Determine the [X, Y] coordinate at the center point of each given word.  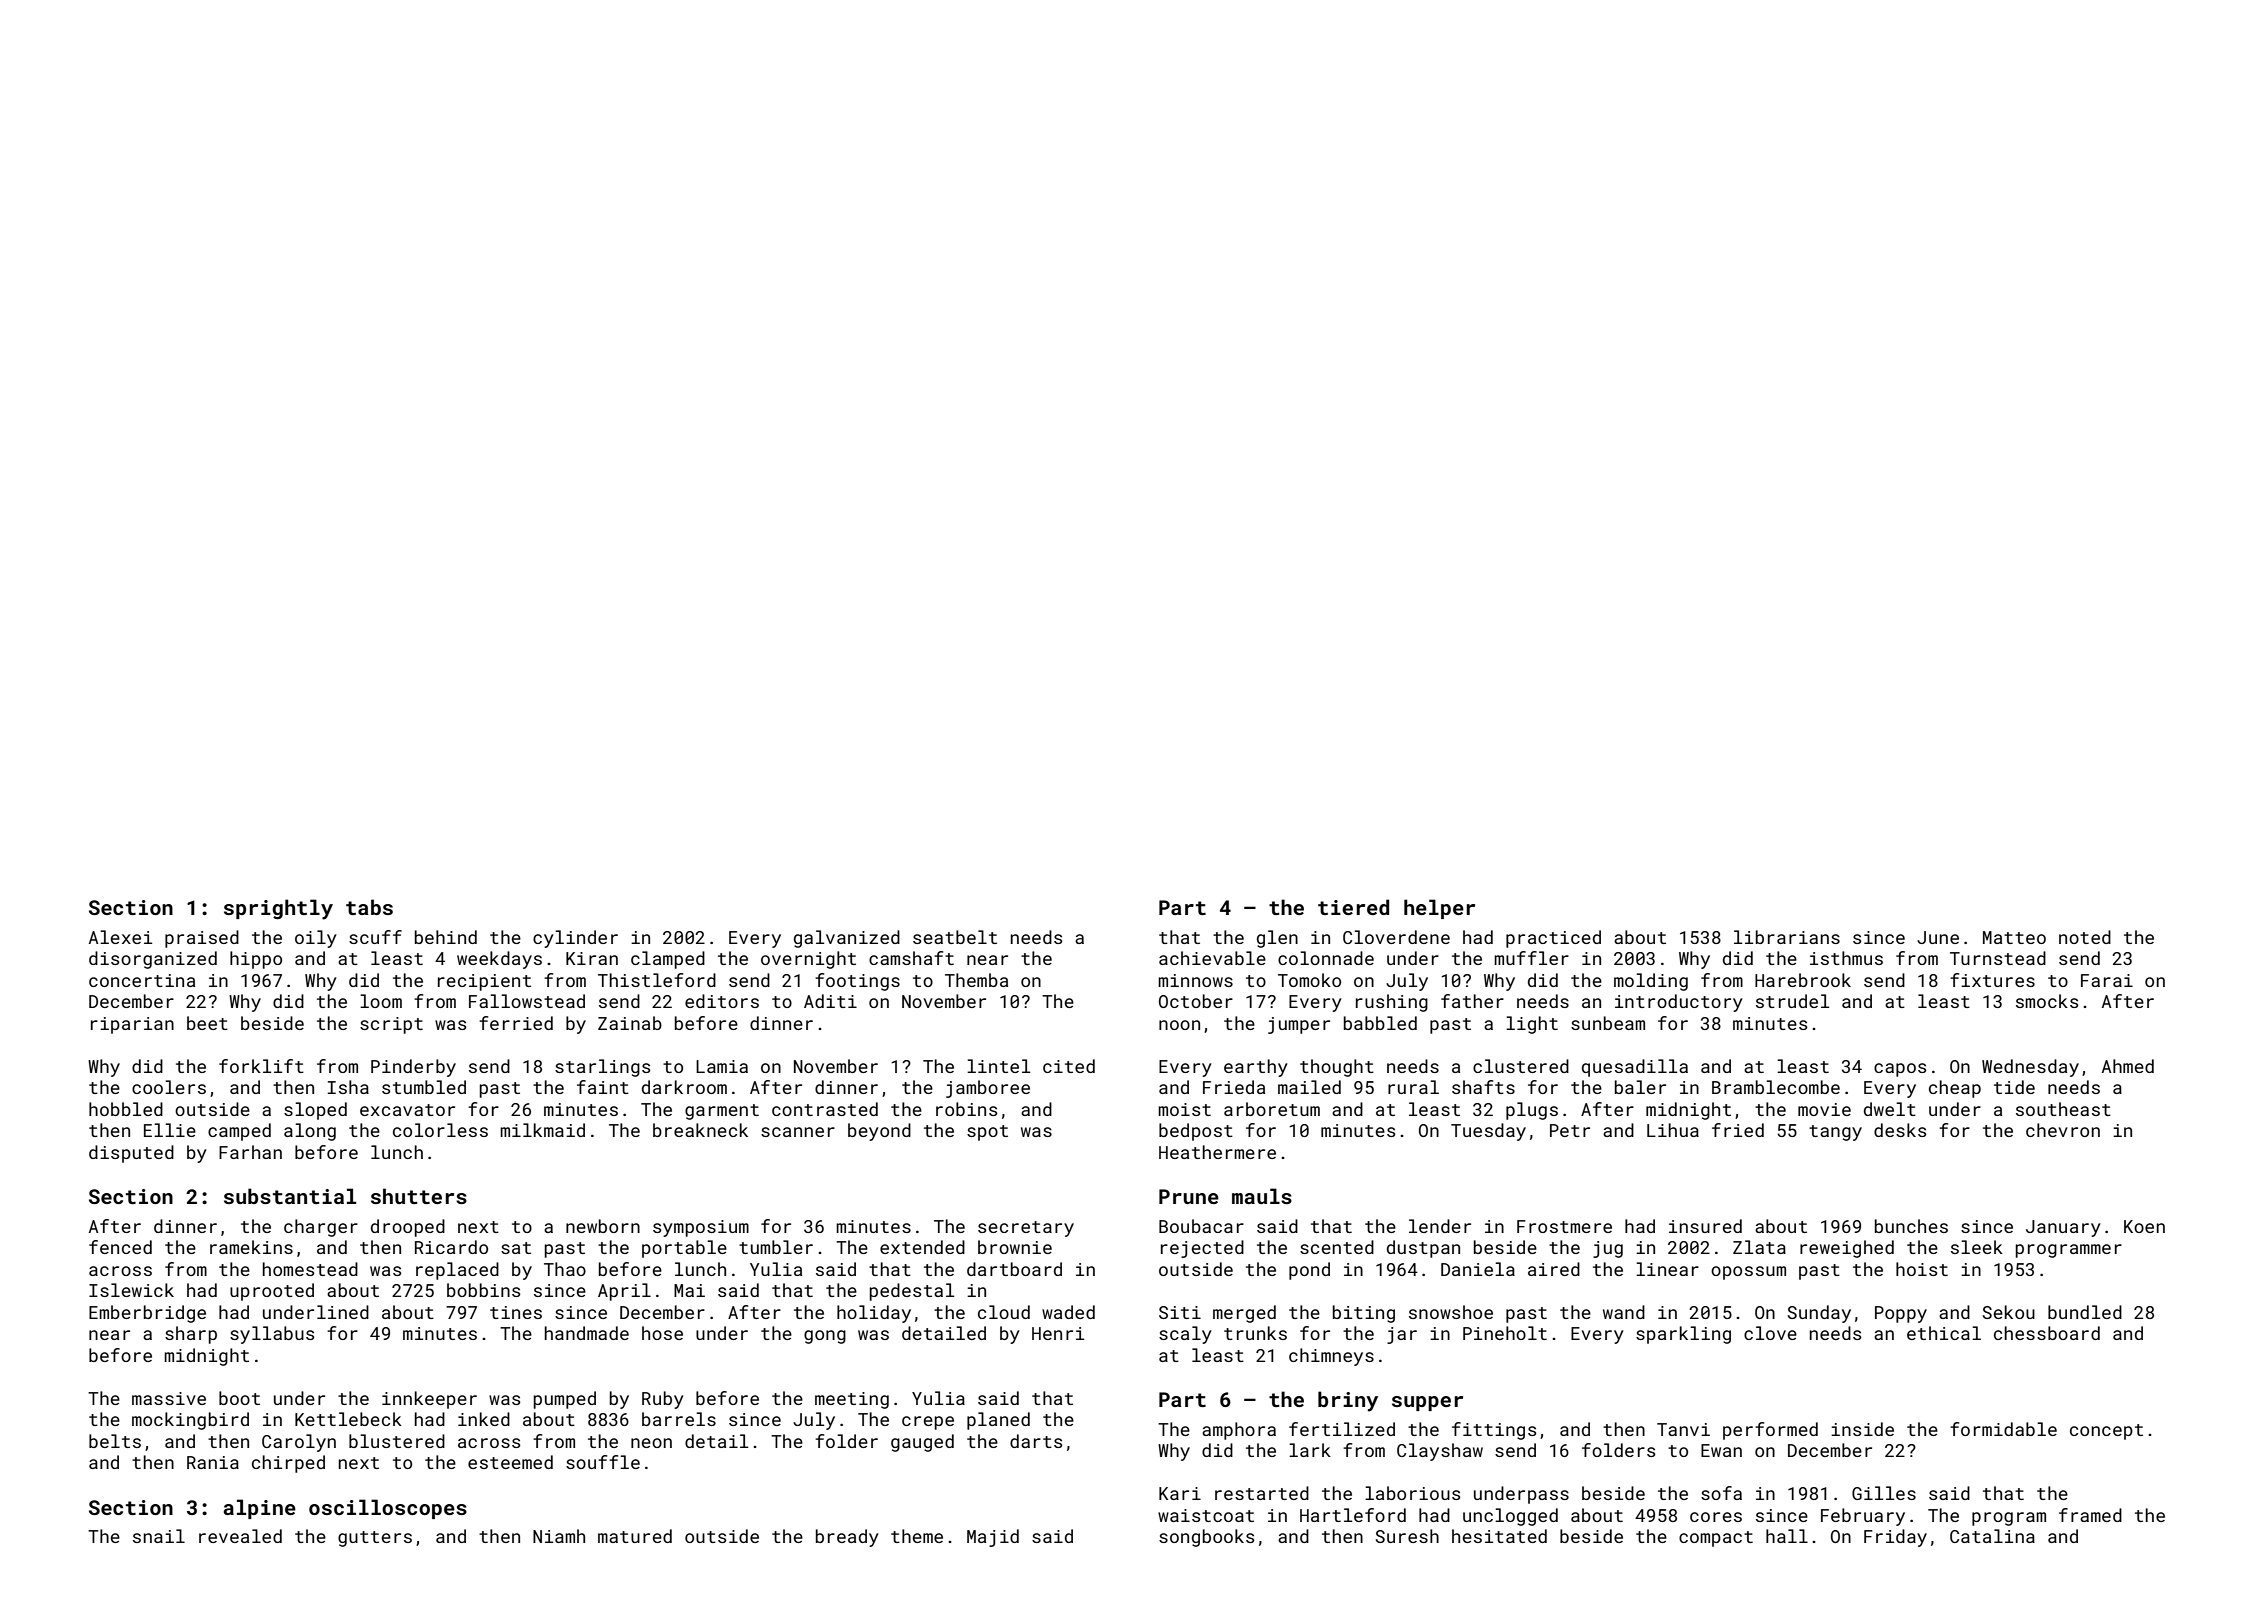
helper [1439, 909]
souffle [603, 1462]
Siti [1180, 1312]
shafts [1483, 1087]
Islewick [131, 1290]
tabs [369, 907]
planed [998, 1421]
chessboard [2047, 1333]
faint [603, 1087]
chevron [2063, 1130]
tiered [1353, 907]
